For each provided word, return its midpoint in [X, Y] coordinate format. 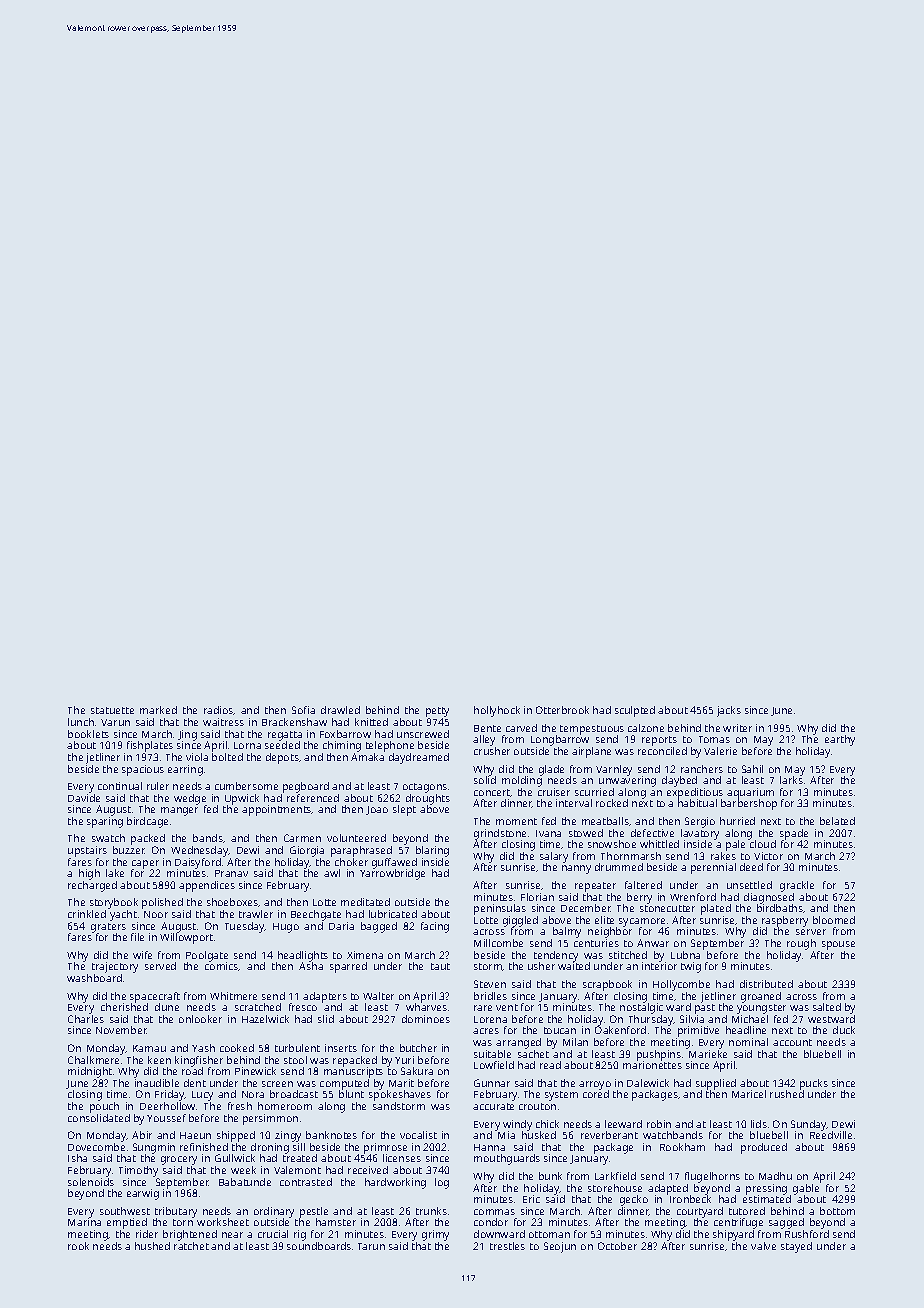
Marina [84, 1222]
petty [437, 712]
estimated [767, 1199]
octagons [425, 788]
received [368, 1170]
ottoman [549, 1234]
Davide [84, 798]
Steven [490, 984]
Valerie [720, 751]
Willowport [186, 938]
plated [716, 909]
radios [219, 710]
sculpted [635, 711]
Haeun [195, 1135]
